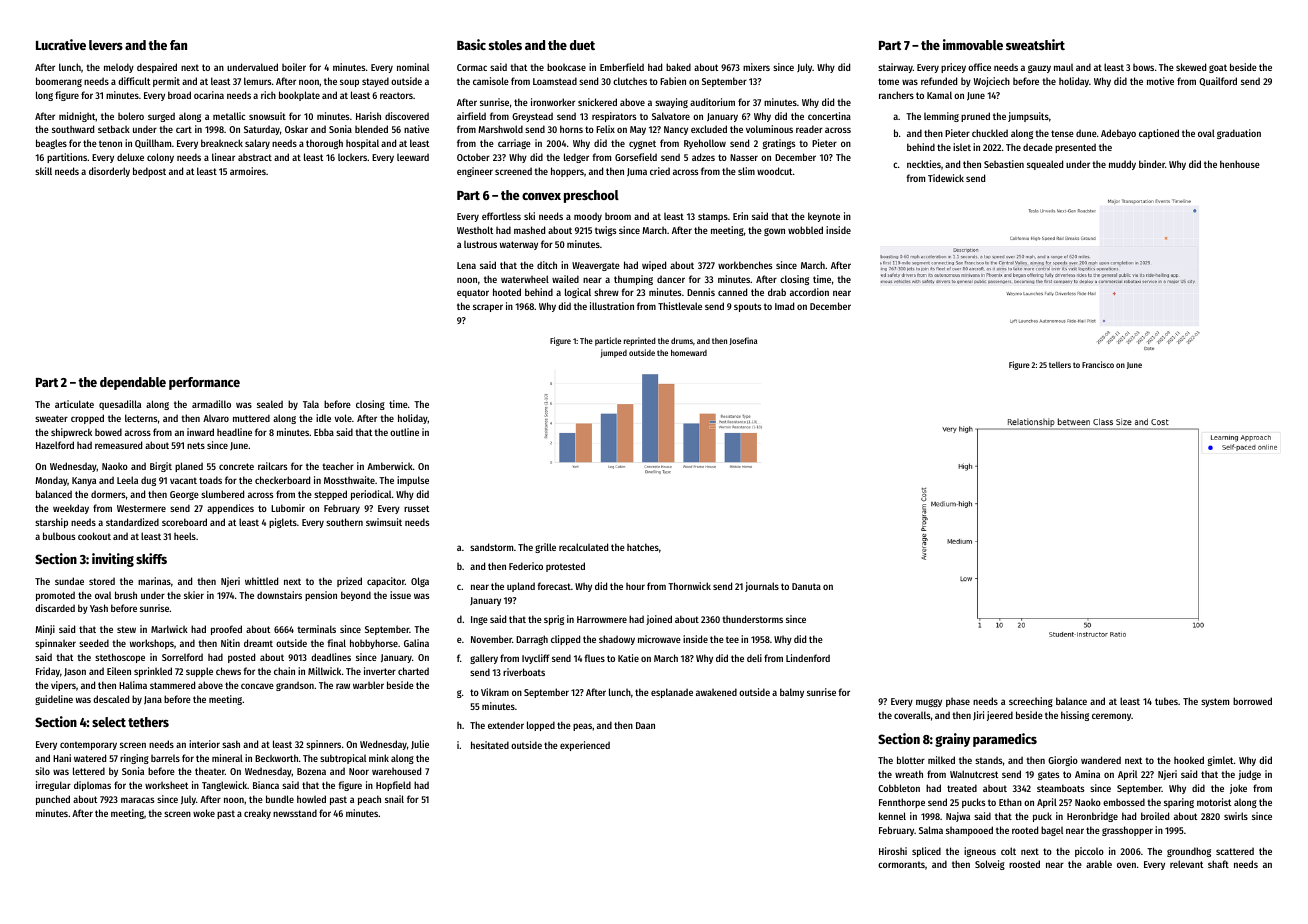 This image has height=924, width=1308. What do you see at coordinates (756, 67) in the image?
I see `mixers` at bounding box center [756, 67].
